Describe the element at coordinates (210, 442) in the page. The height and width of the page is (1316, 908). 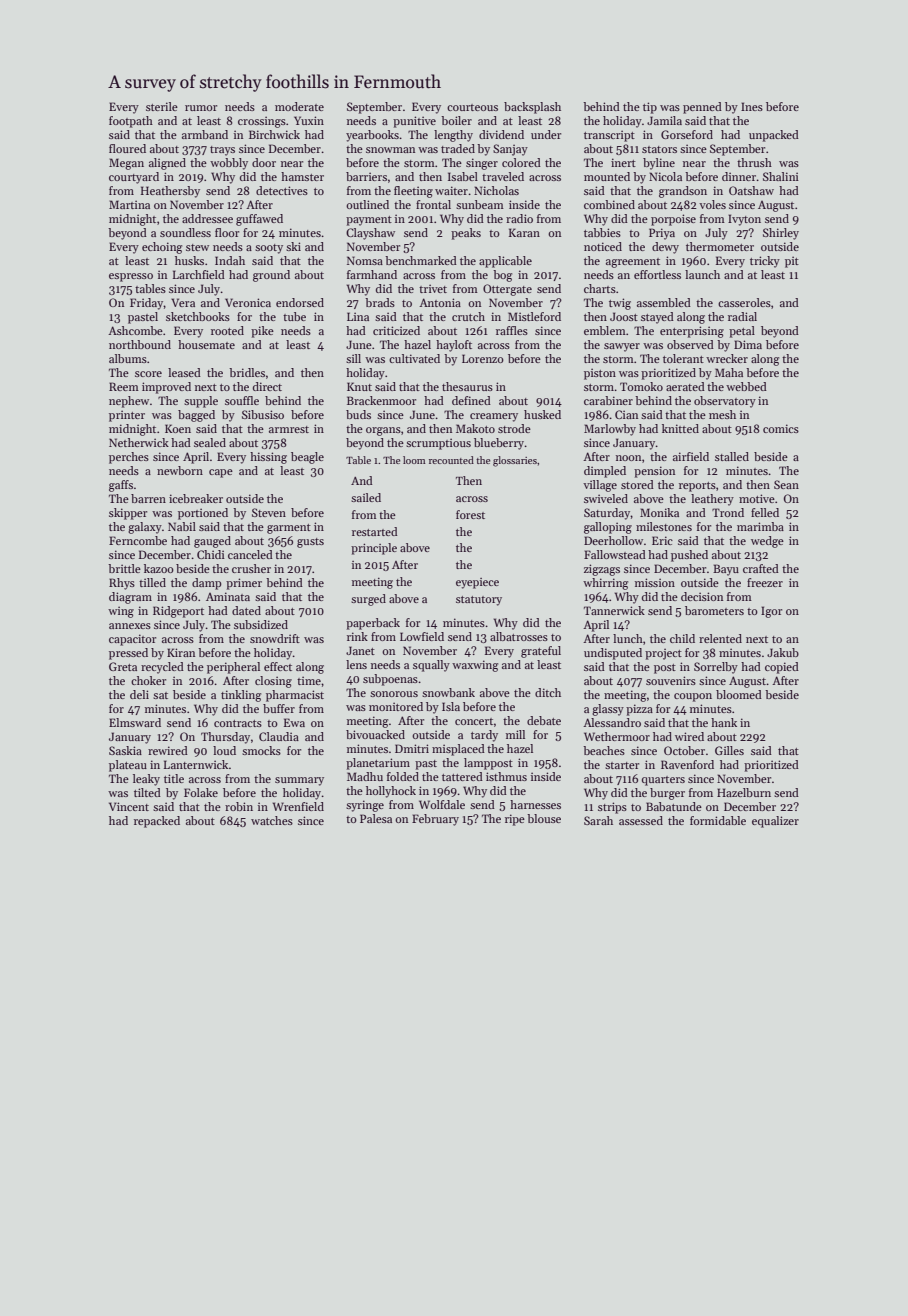
I see `sealed` at that location.
